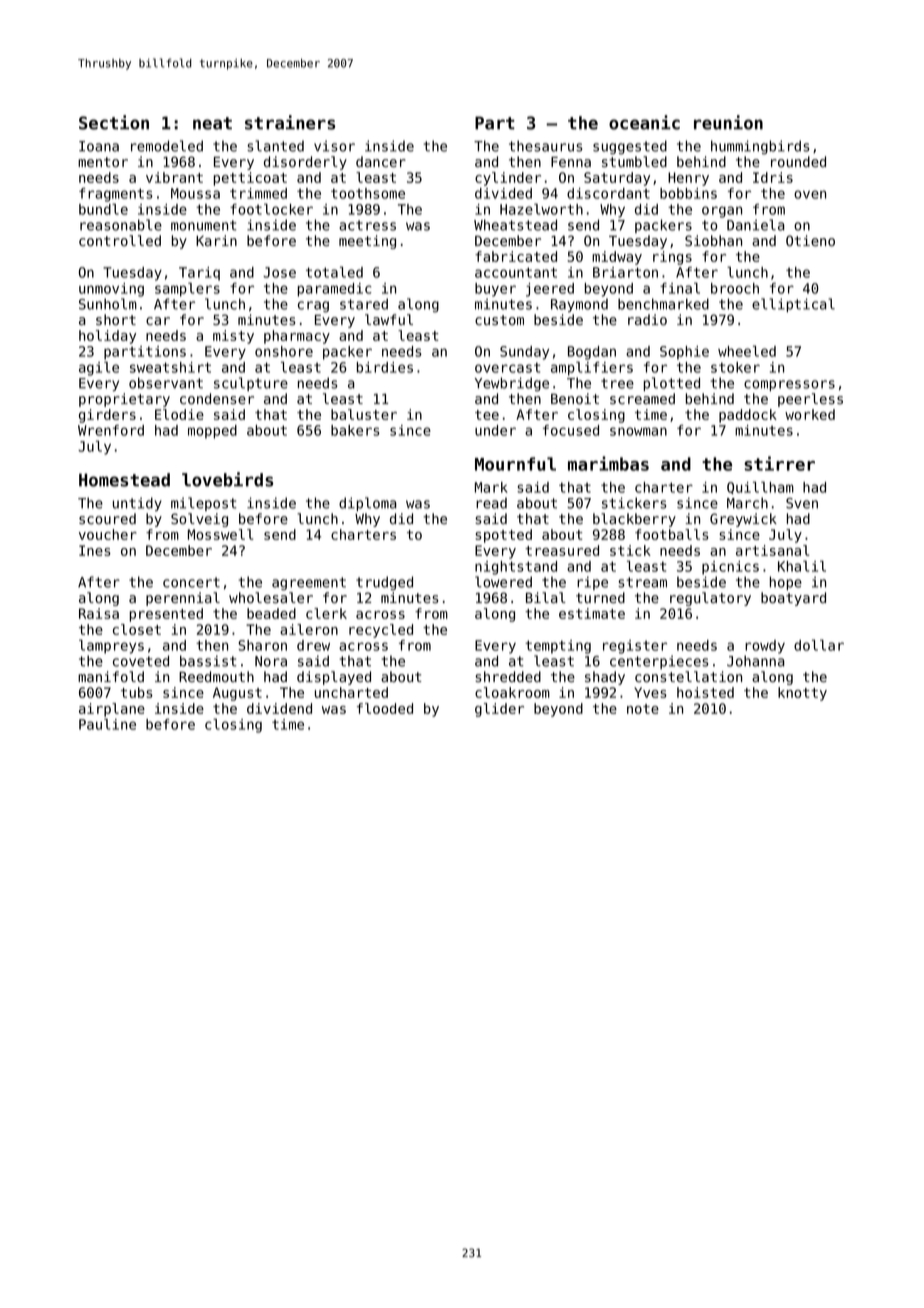 The image size is (924, 1308). What do you see at coordinates (558, 647) in the page?
I see `tempting` at bounding box center [558, 647].
